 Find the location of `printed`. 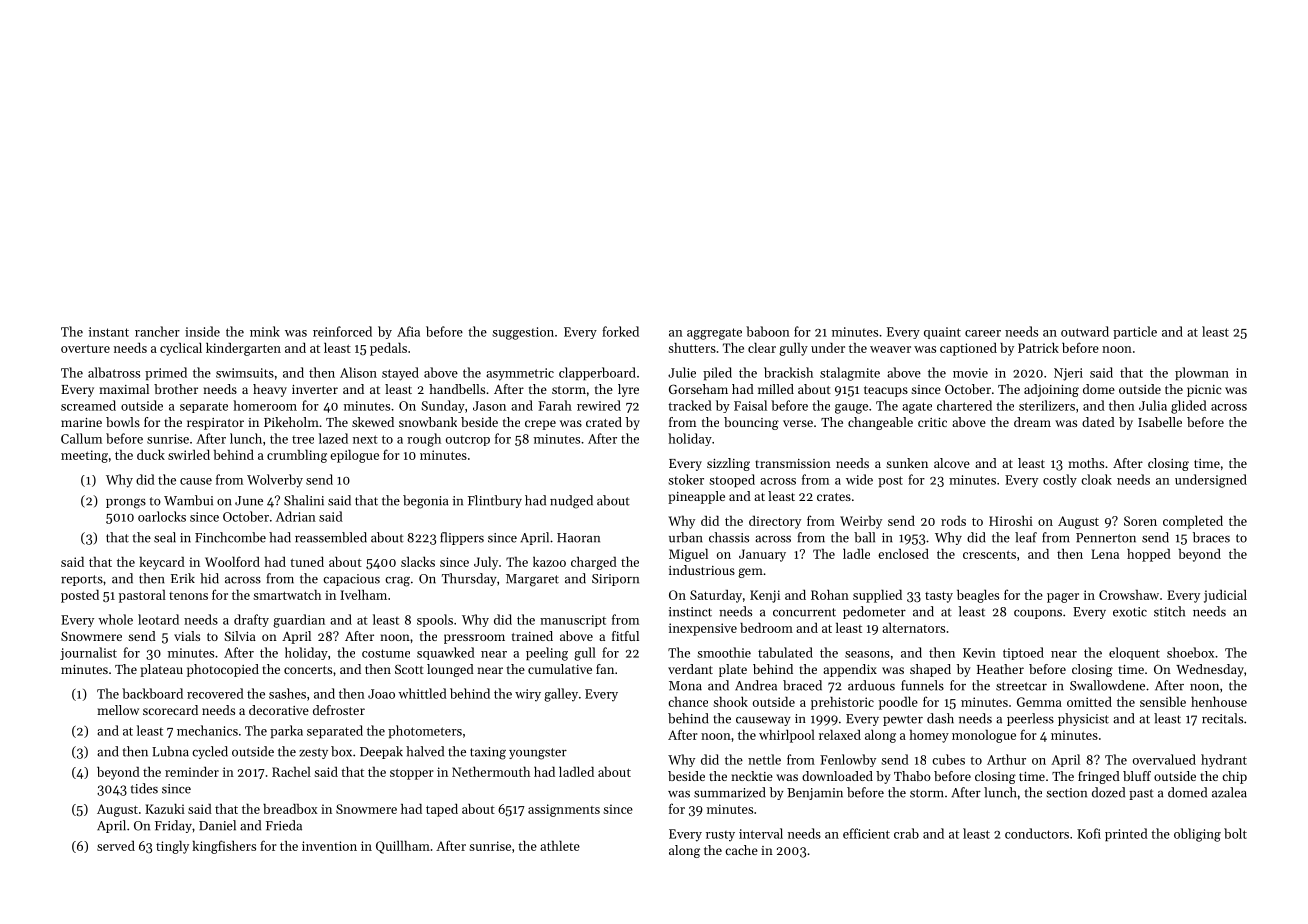

printed is located at coordinates (1126, 834).
